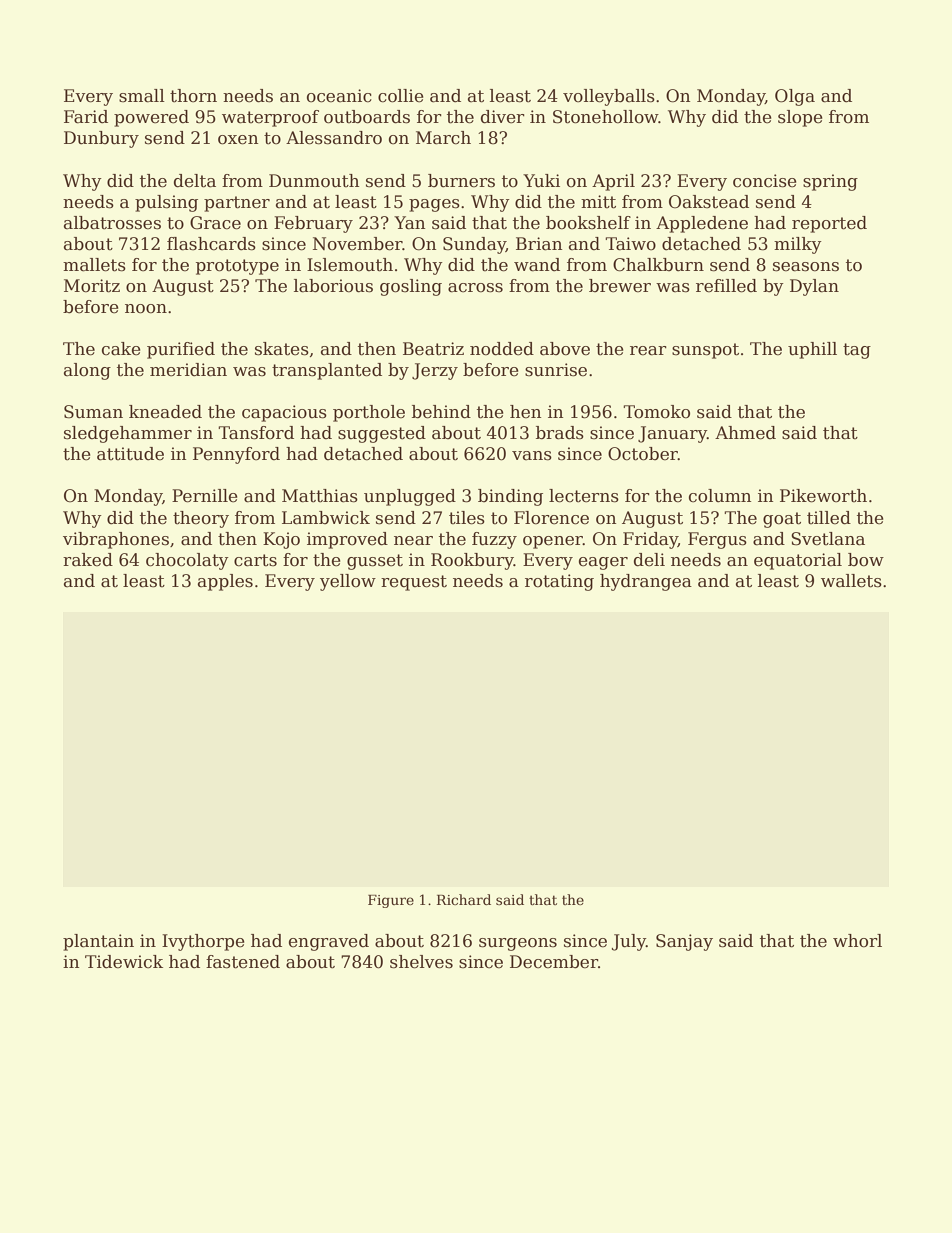 The width and height of the screenshot is (952, 1233). What do you see at coordinates (559, 582) in the screenshot?
I see `rotating` at bounding box center [559, 582].
